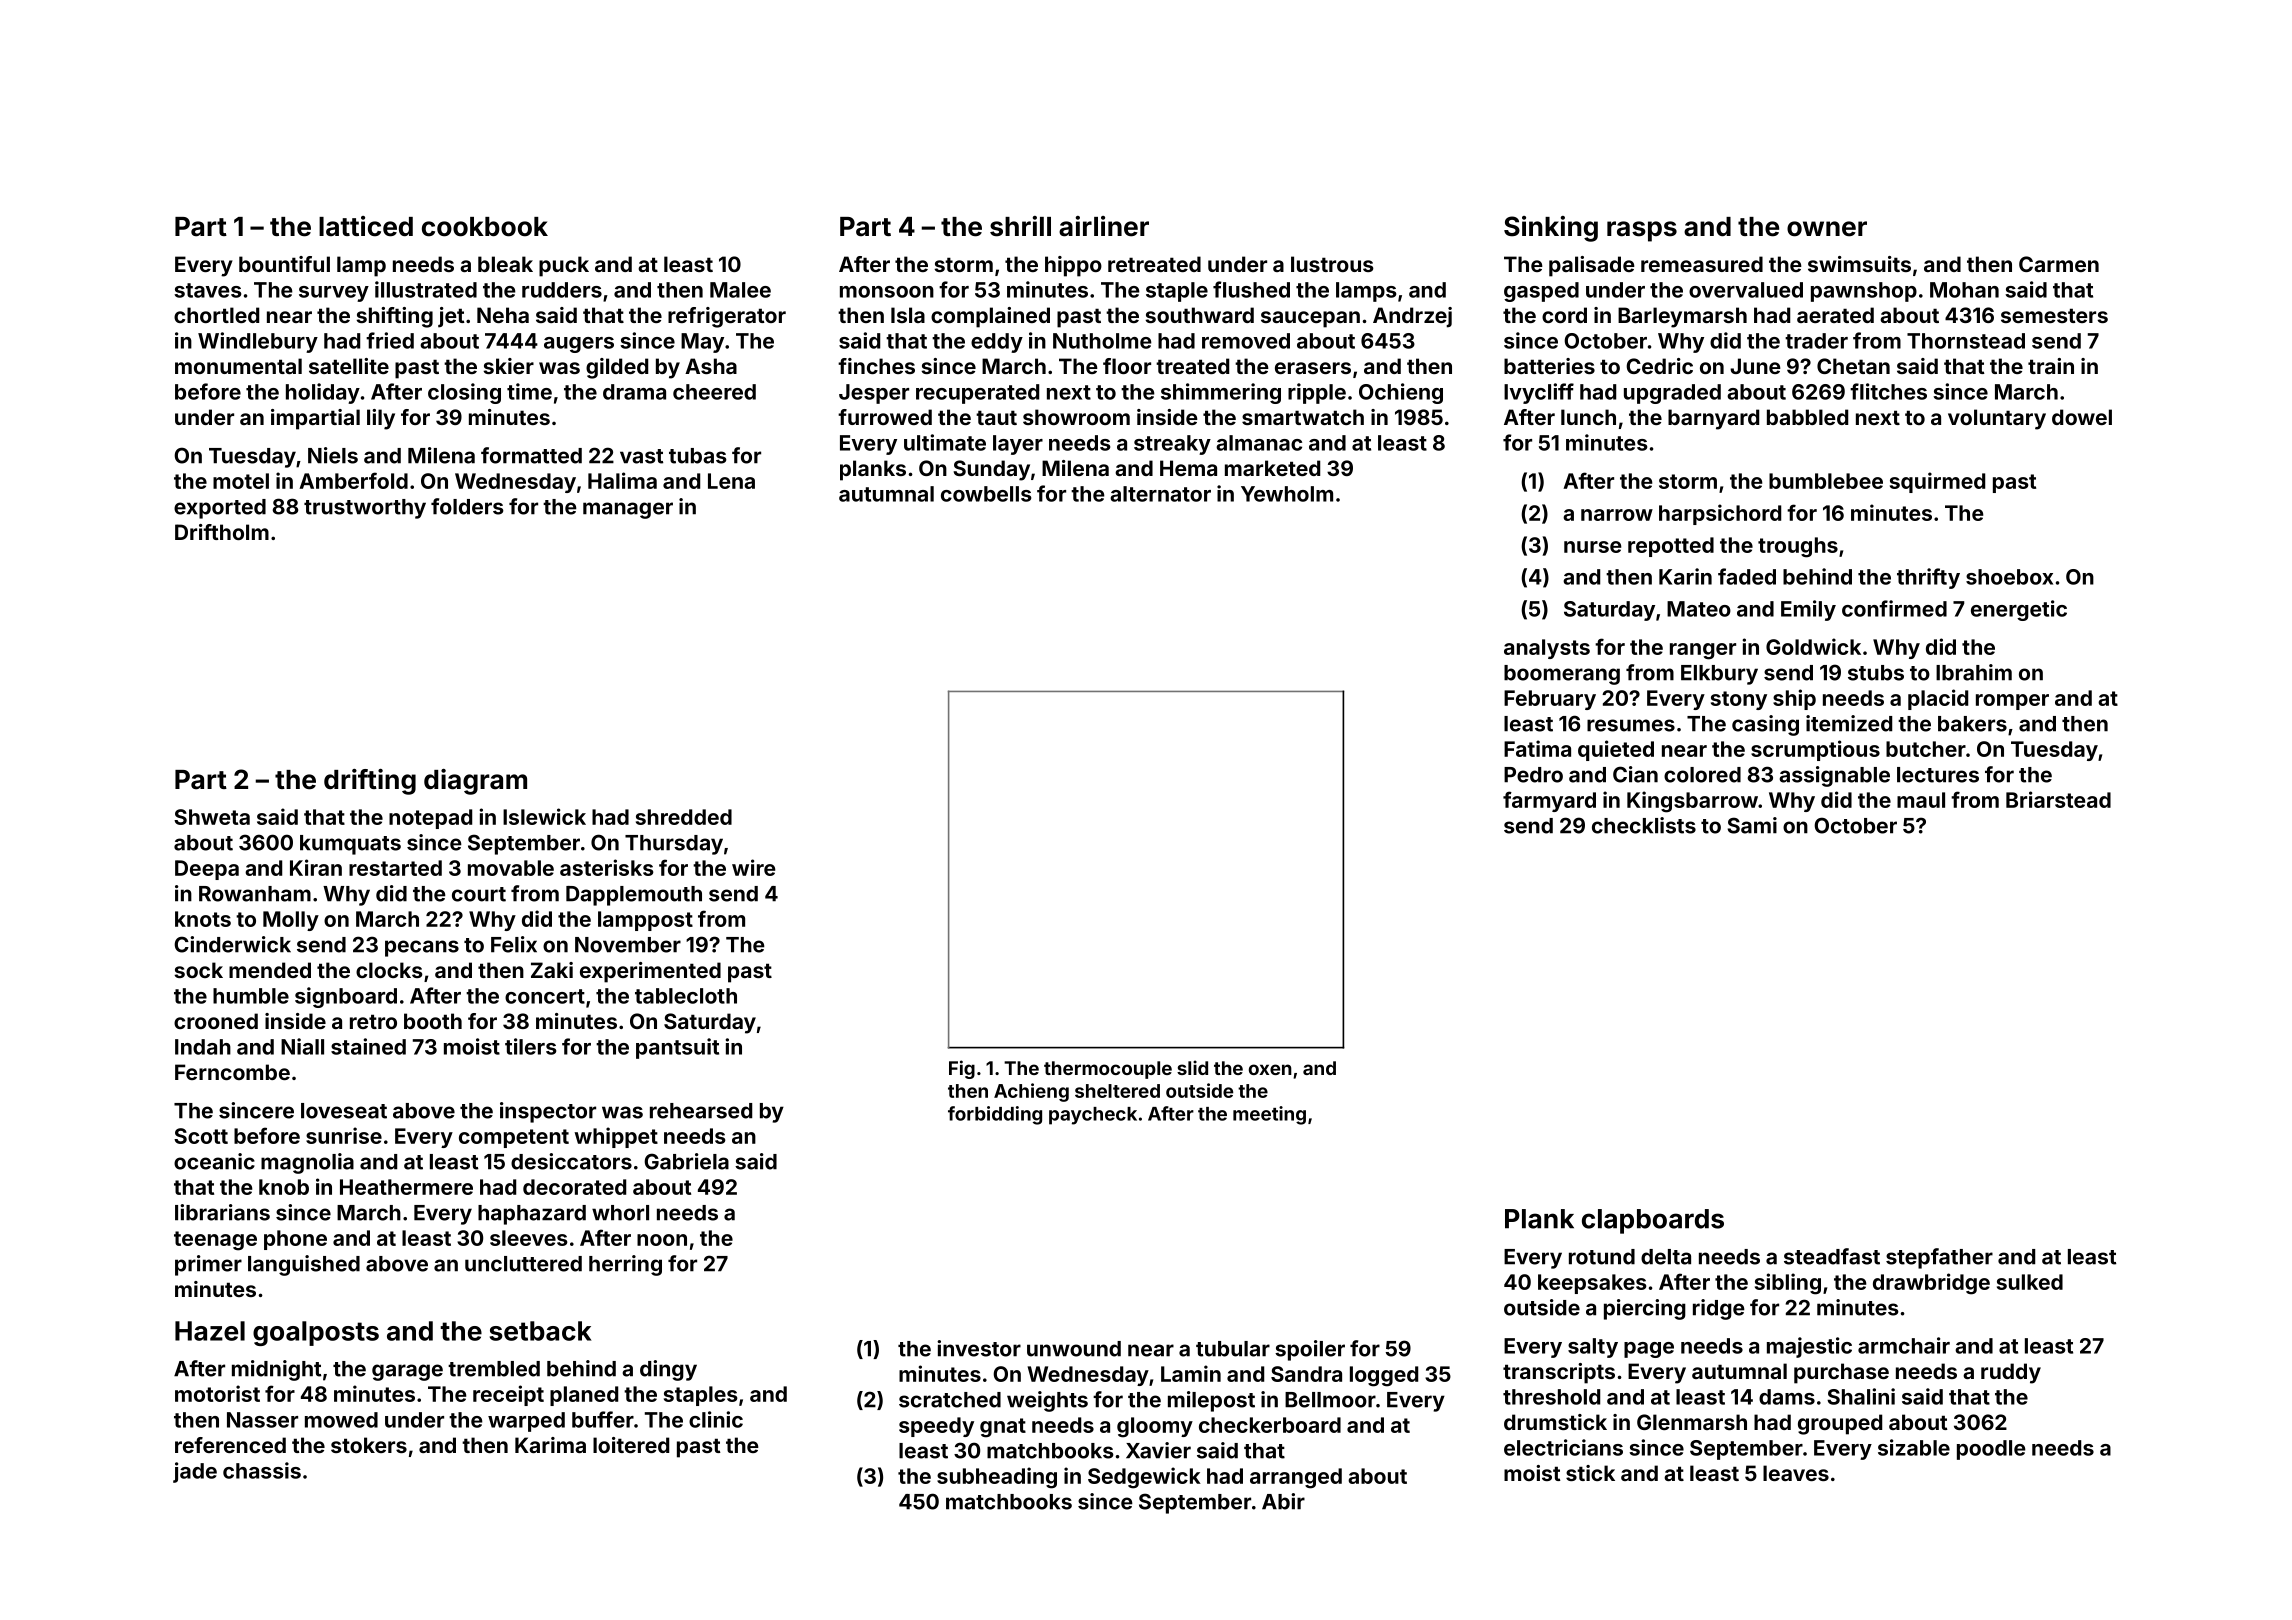 This page has height=1620, width=2292. I want to click on diagram, so click(475, 782).
